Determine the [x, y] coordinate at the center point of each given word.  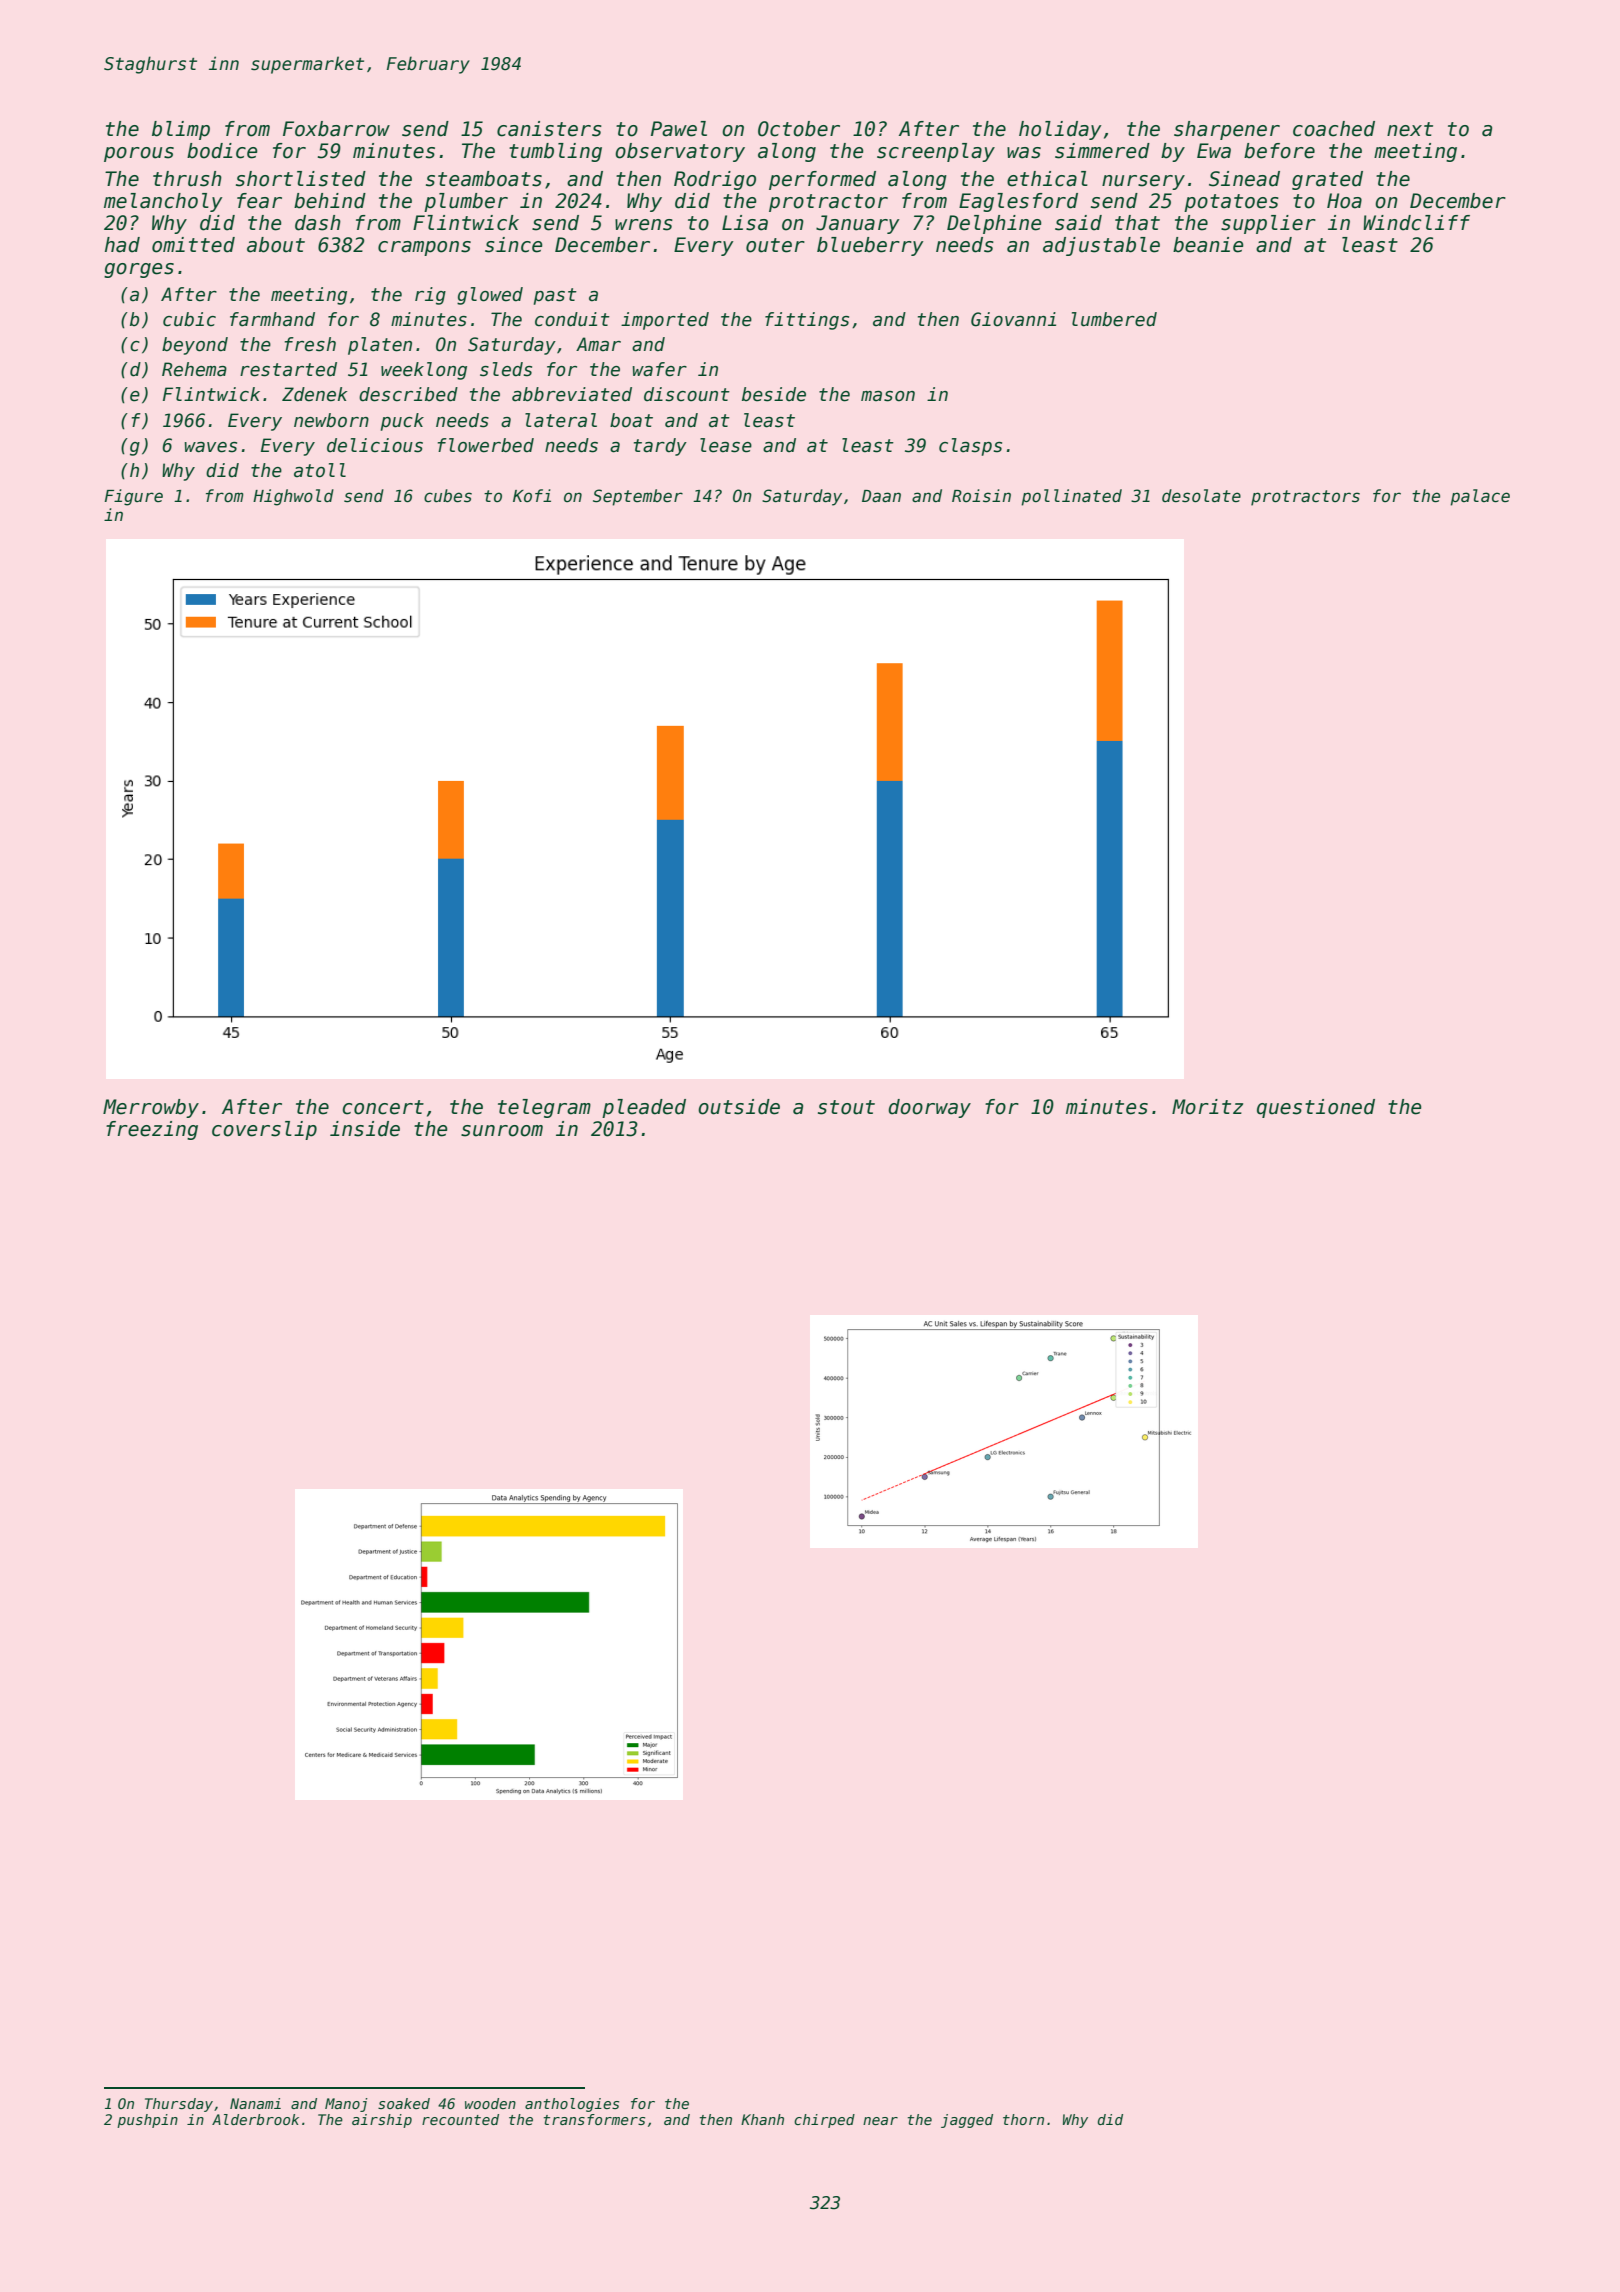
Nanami [255, 2103]
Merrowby [151, 1108]
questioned [1316, 1108]
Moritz [1207, 1107]
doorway [929, 1108]
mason [888, 396]
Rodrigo [715, 180]
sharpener [1227, 130]
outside [739, 1107]
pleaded [644, 1108]
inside [365, 1129]
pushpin [147, 2121]
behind [330, 201]
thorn [1023, 2119]
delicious [375, 445]
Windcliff [1416, 223]
